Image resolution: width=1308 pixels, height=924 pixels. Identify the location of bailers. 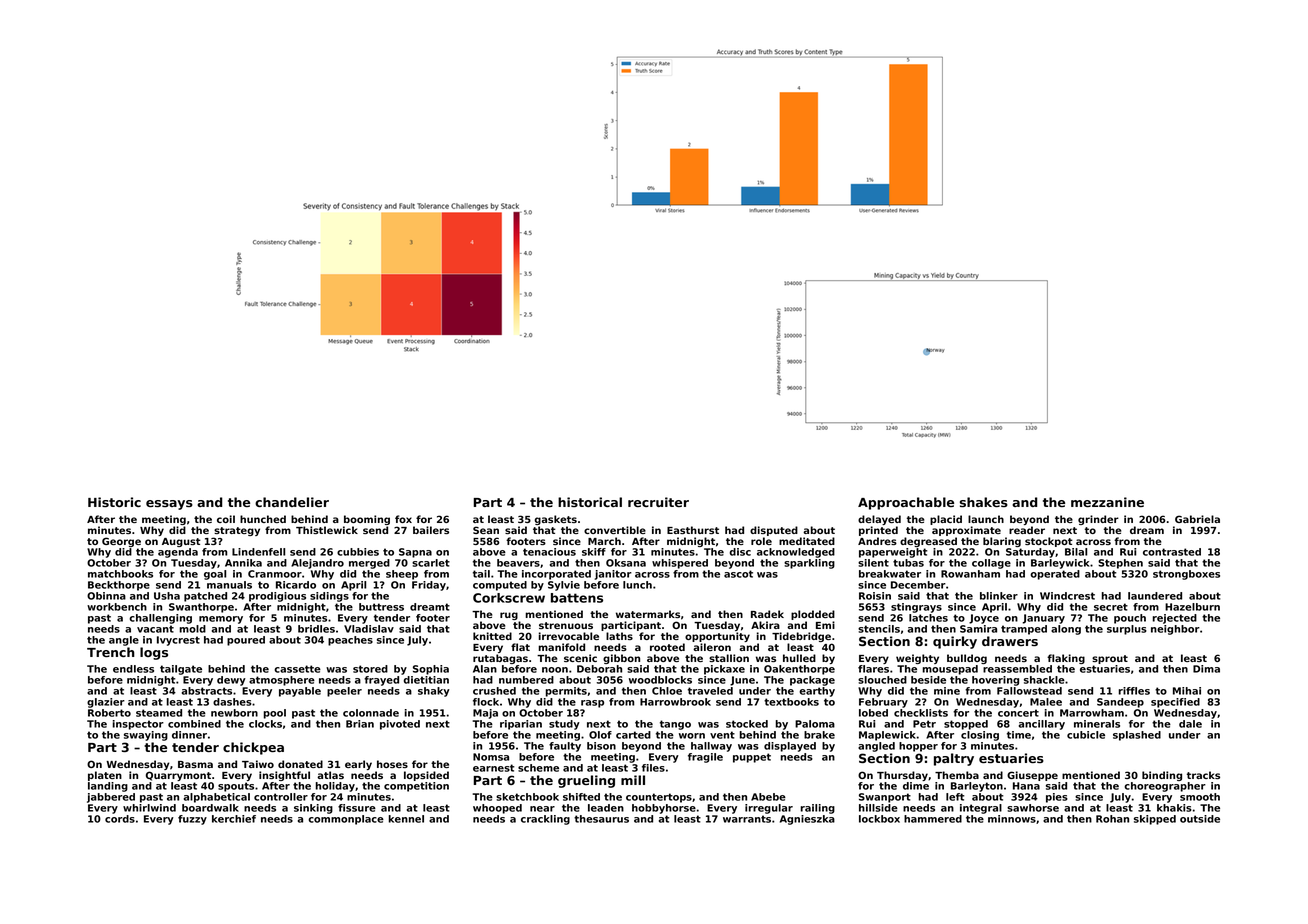
(431, 530).
